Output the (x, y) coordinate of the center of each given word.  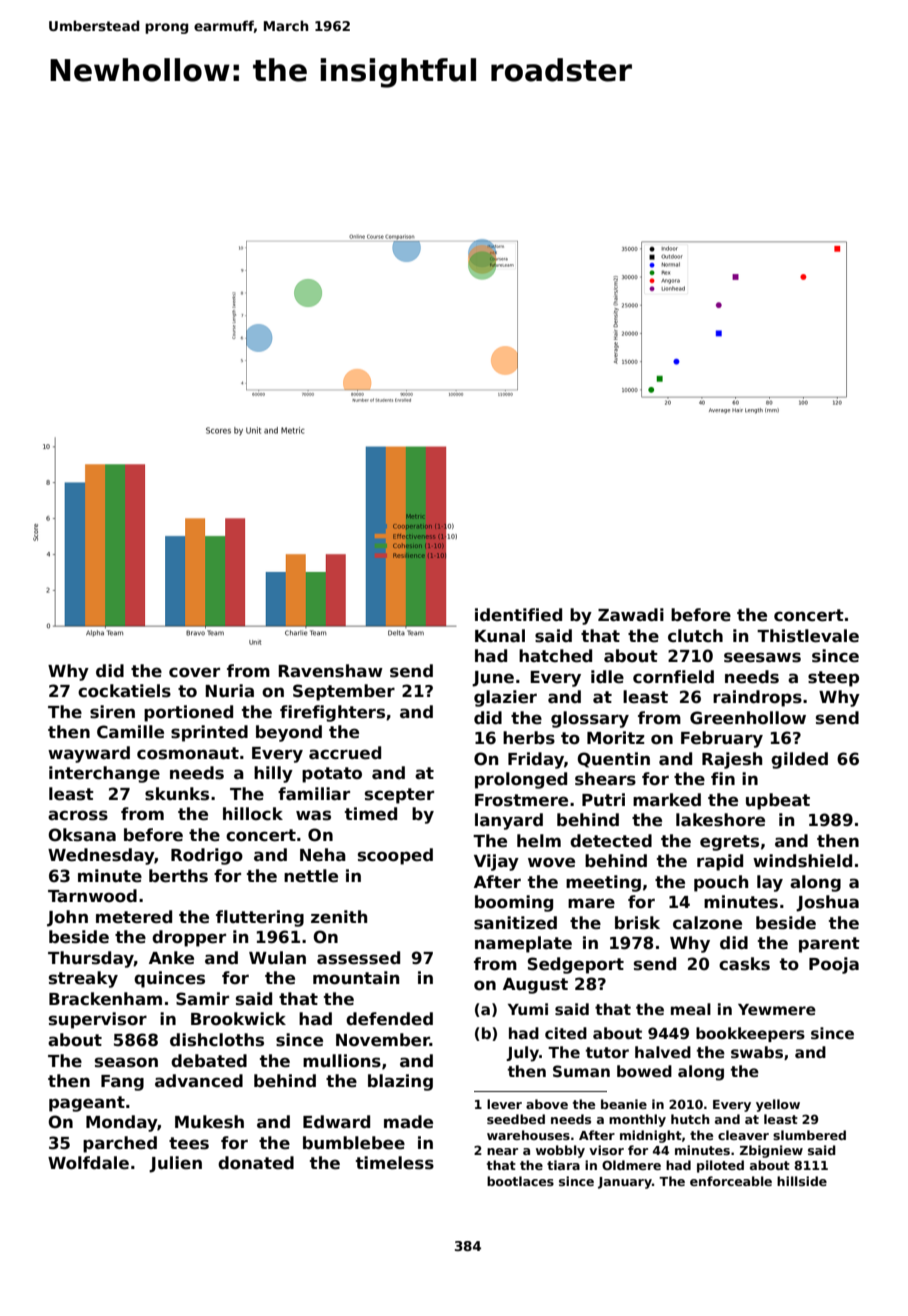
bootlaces (520, 1181)
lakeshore (720, 820)
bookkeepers (750, 1034)
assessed (358, 958)
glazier (505, 698)
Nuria (229, 691)
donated (256, 1163)
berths (178, 876)
